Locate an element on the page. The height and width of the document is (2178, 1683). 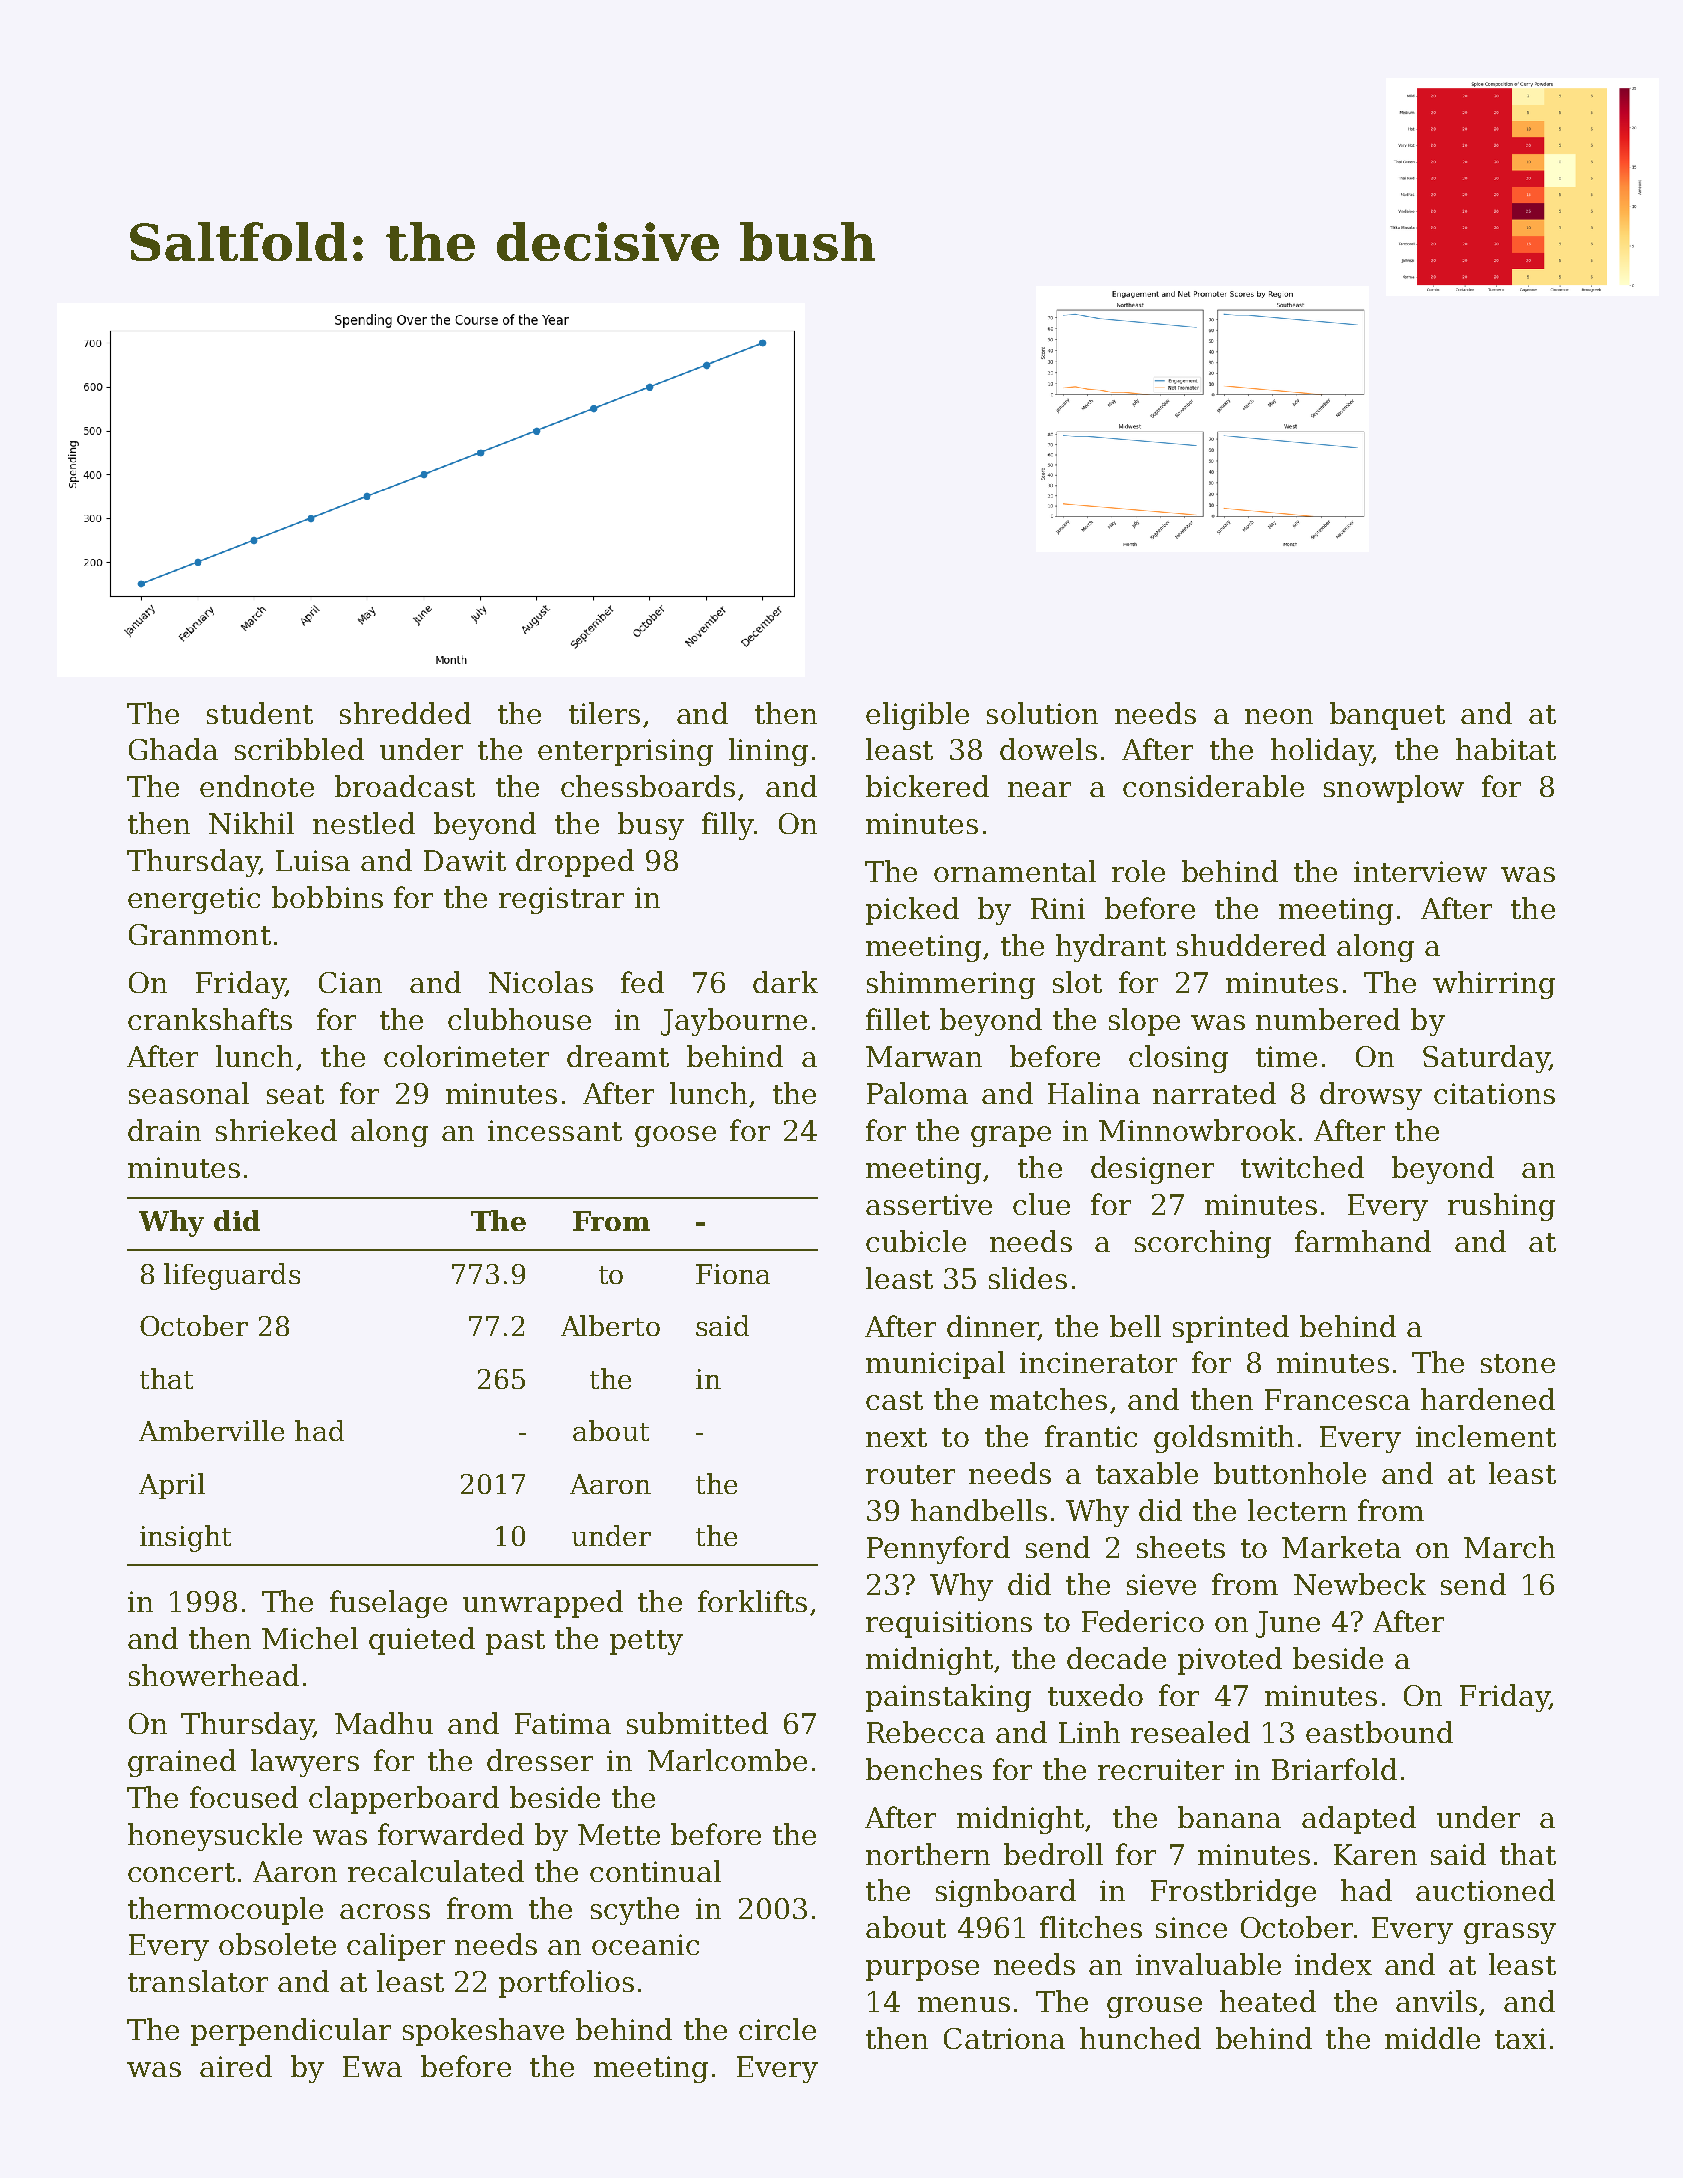
farmhand is located at coordinates (1363, 1241).
